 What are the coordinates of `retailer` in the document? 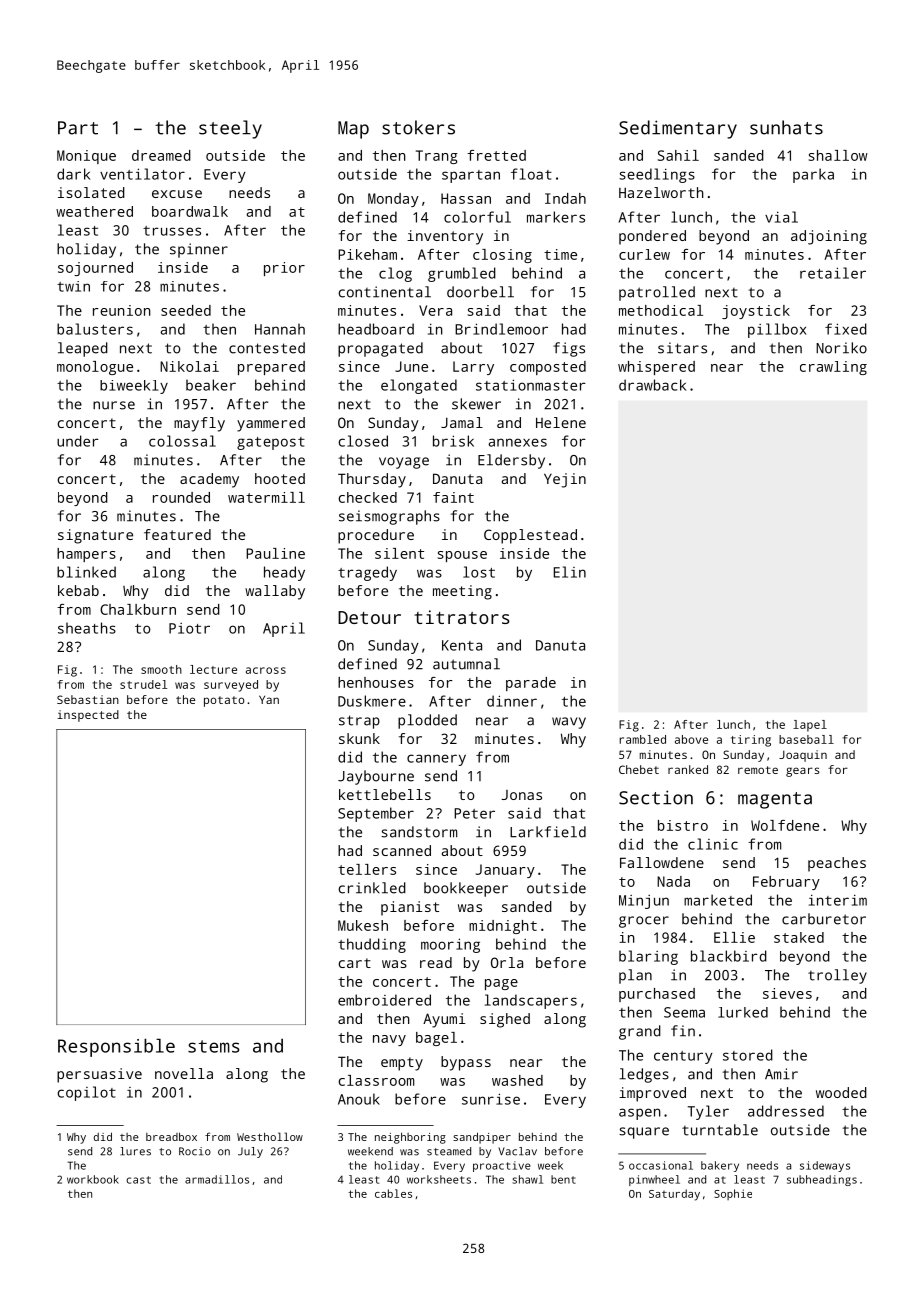 It's located at (833, 273).
